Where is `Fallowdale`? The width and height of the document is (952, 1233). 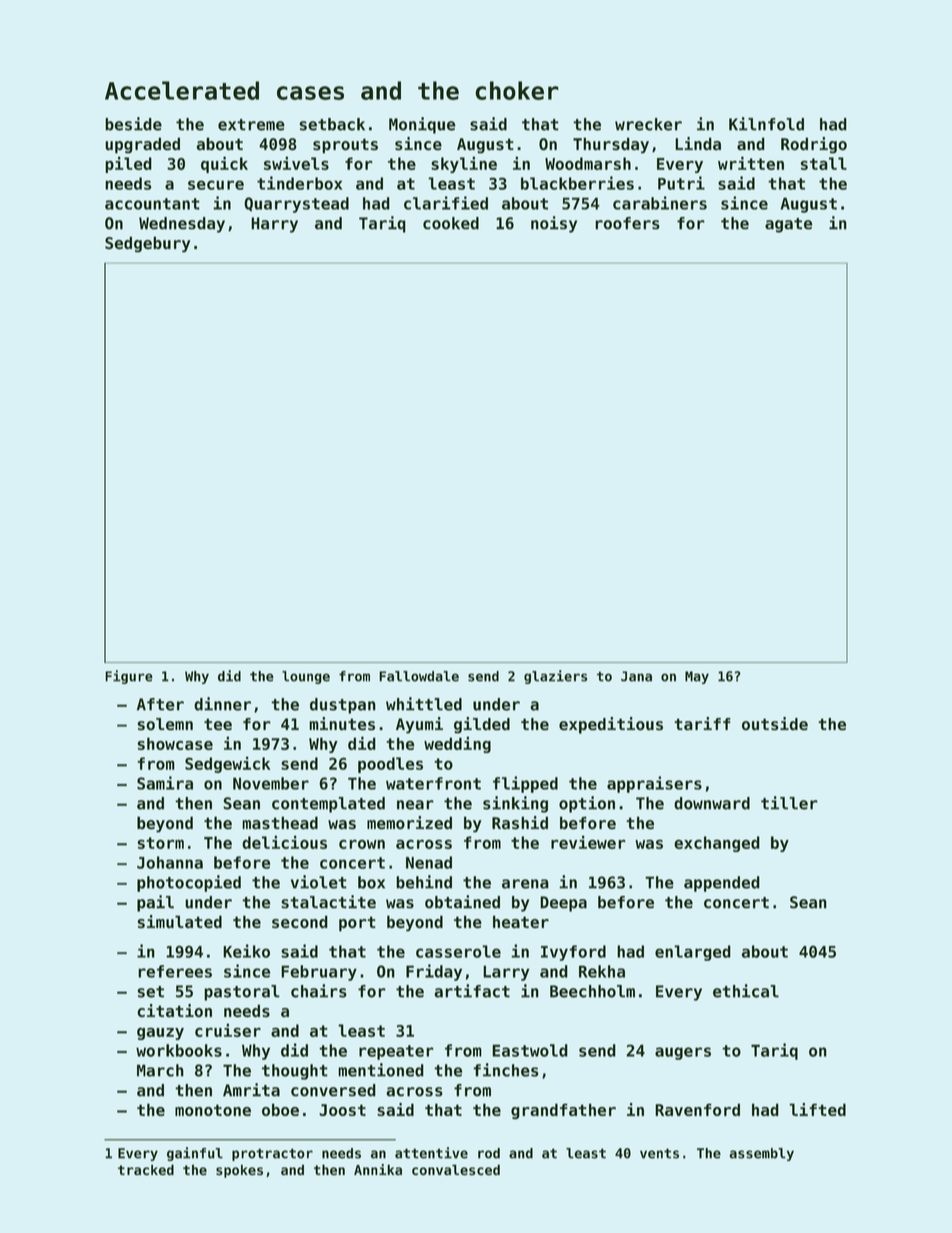
Fallowdale is located at coordinates (419, 676).
